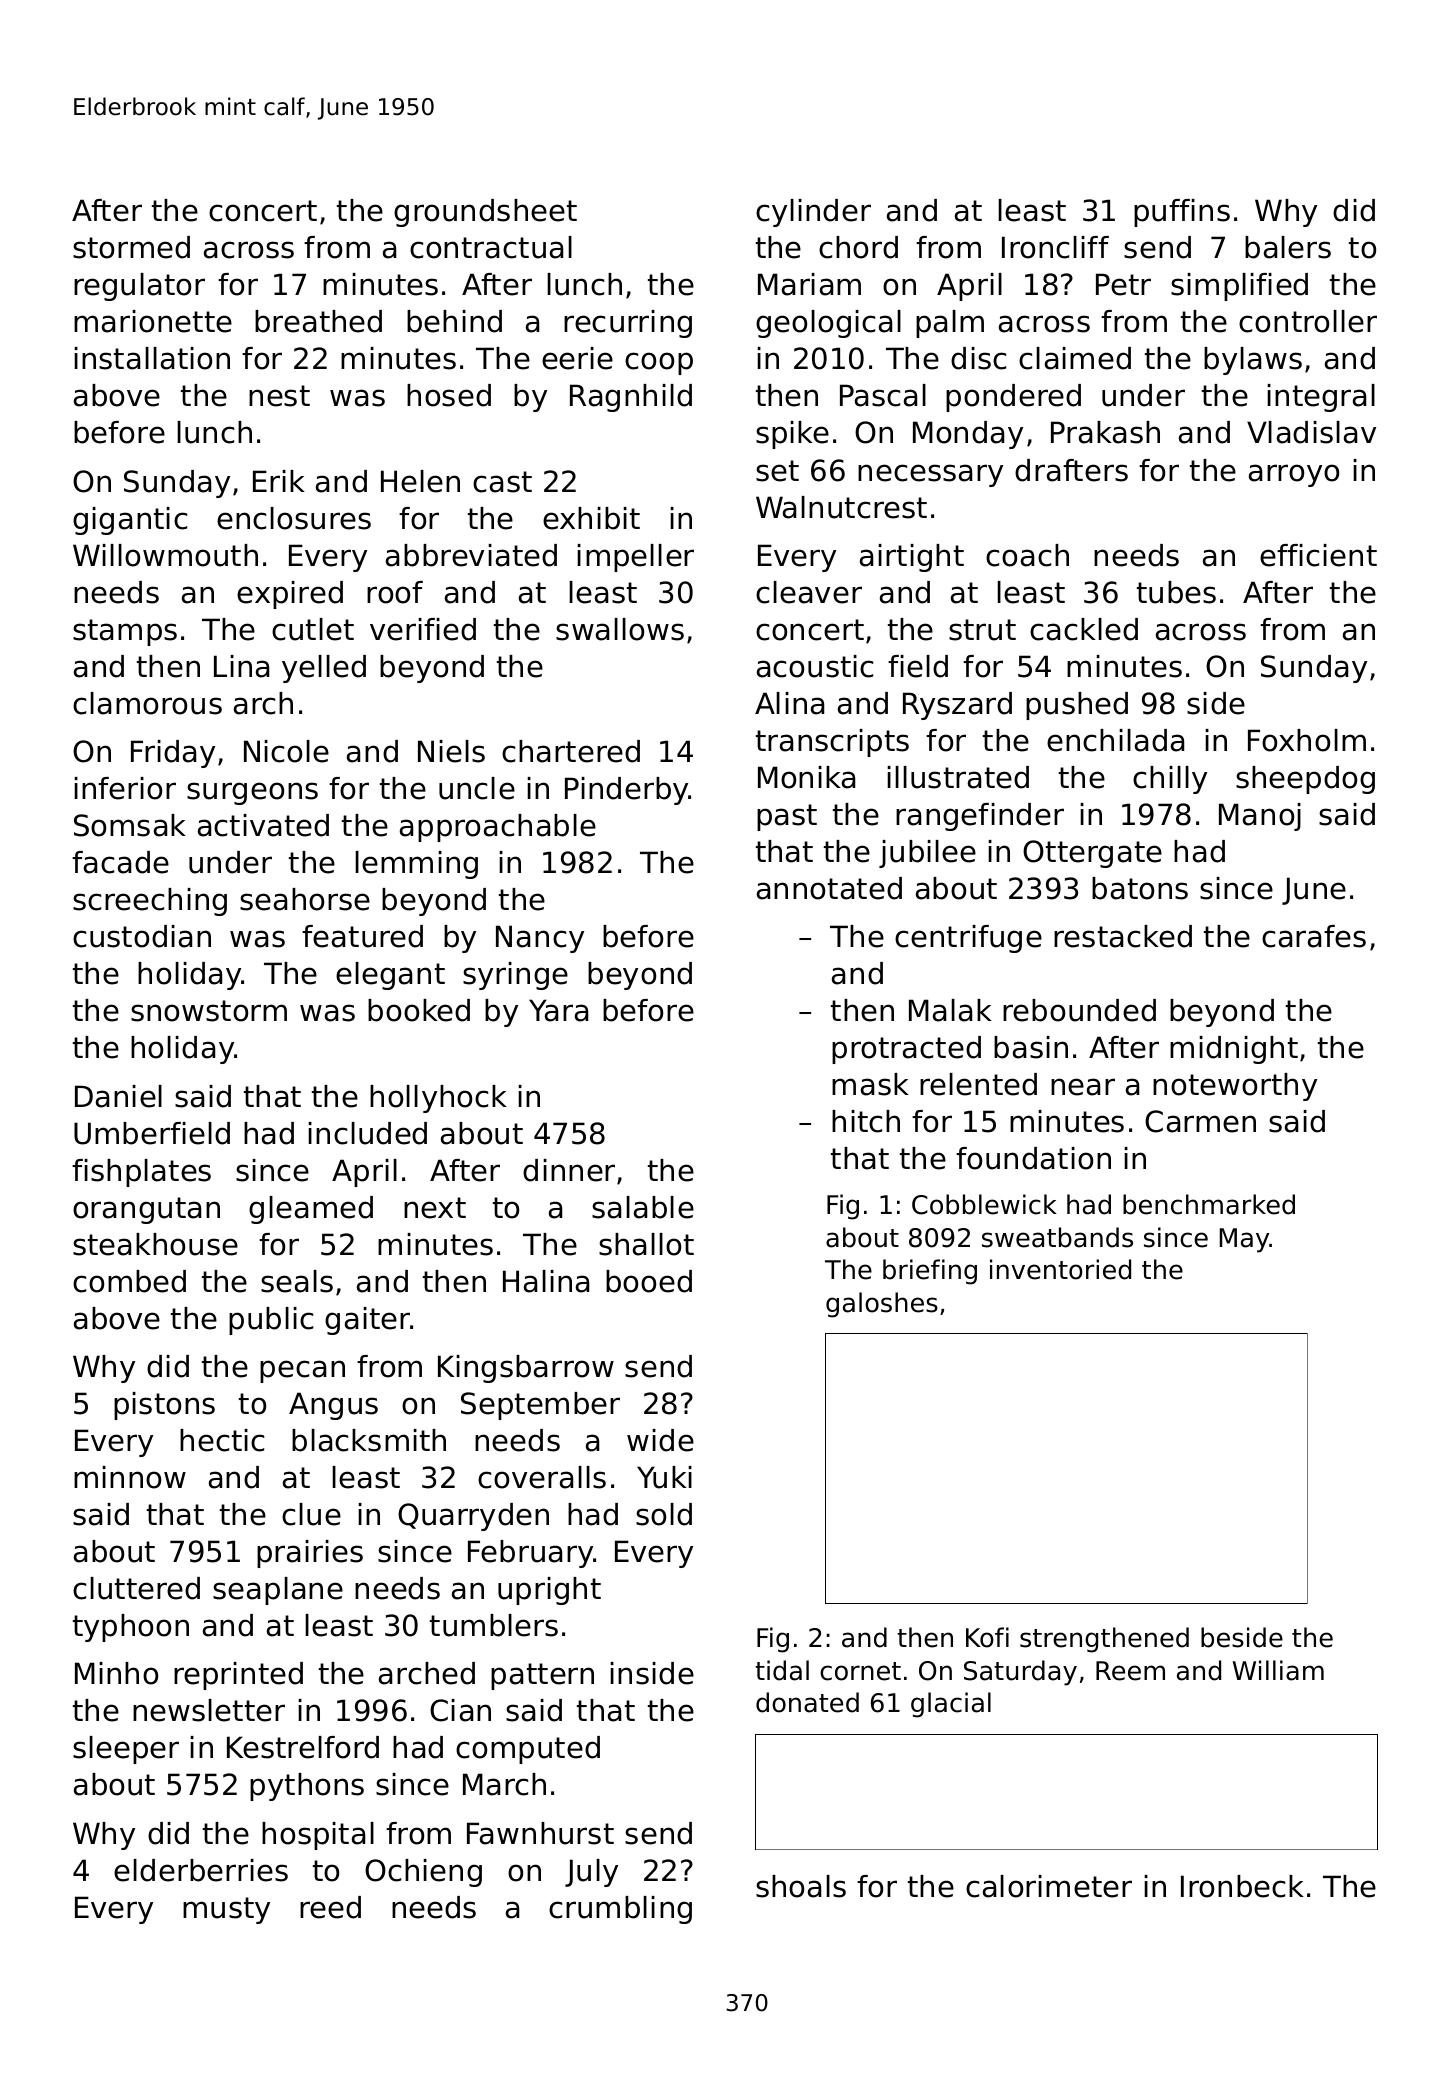 Image resolution: width=1450 pixels, height=2100 pixels. I want to click on tidal, so click(782, 1670).
